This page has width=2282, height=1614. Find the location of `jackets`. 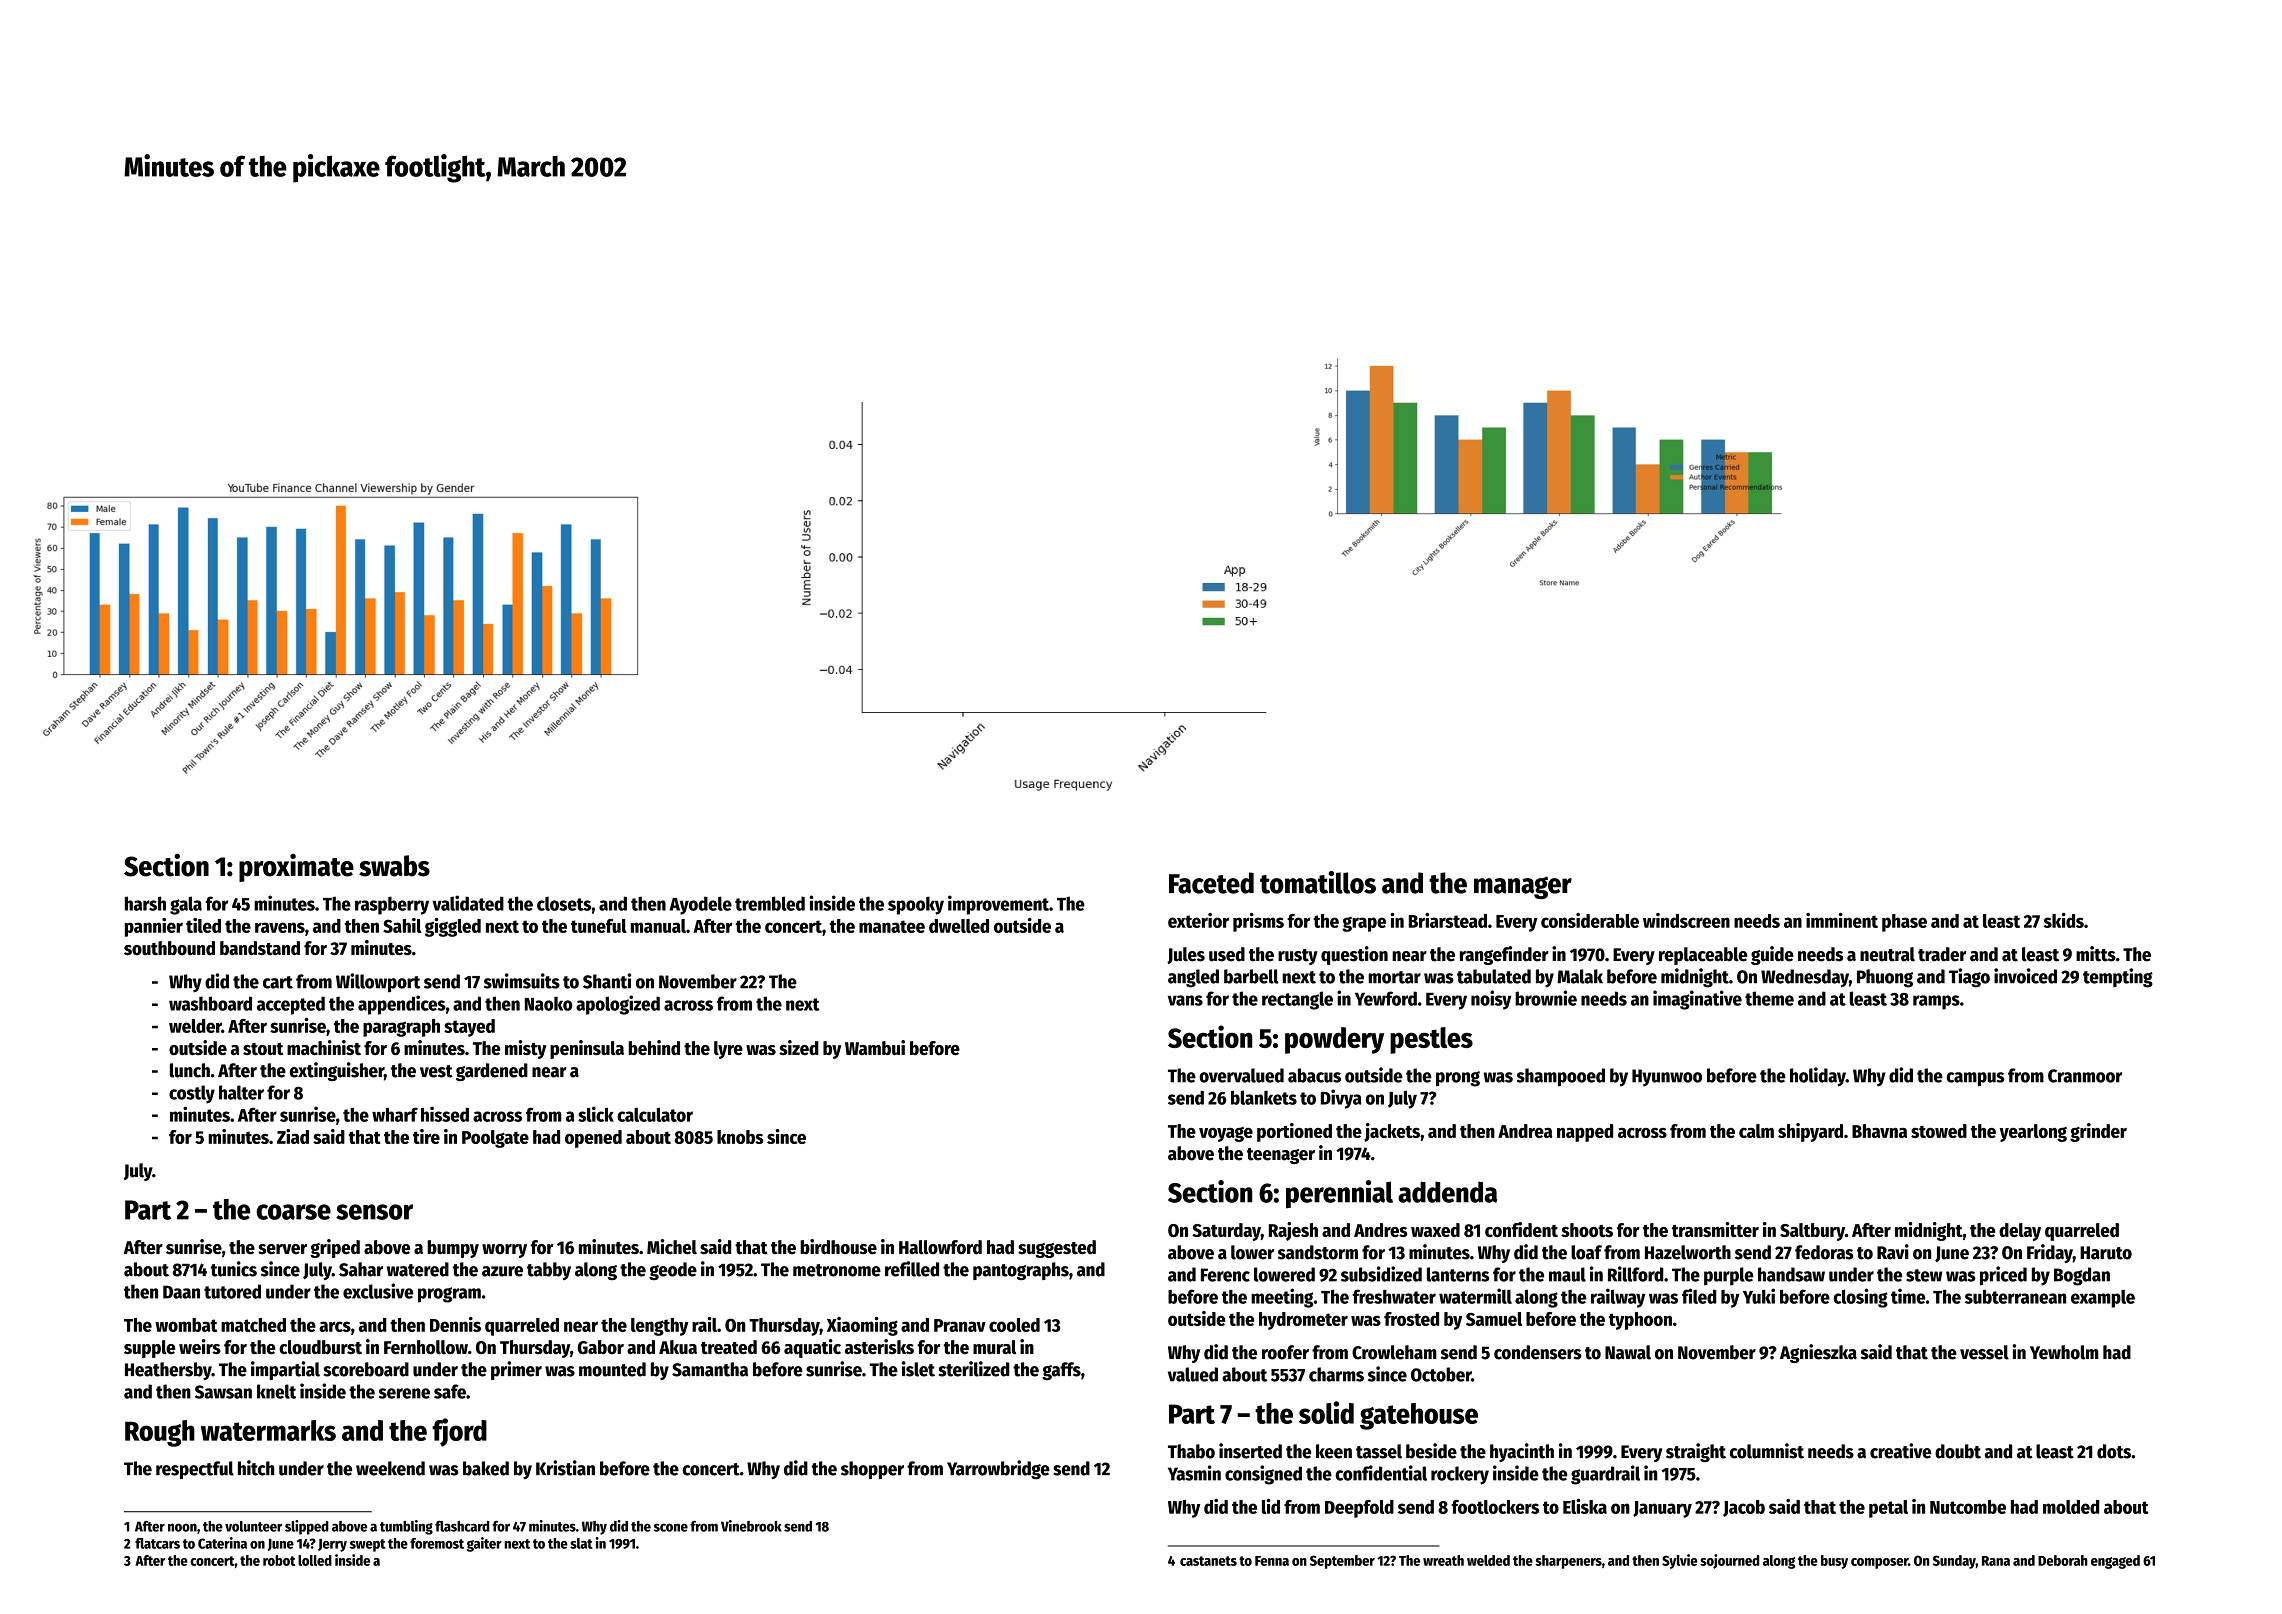

jackets is located at coordinates (1392, 1132).
